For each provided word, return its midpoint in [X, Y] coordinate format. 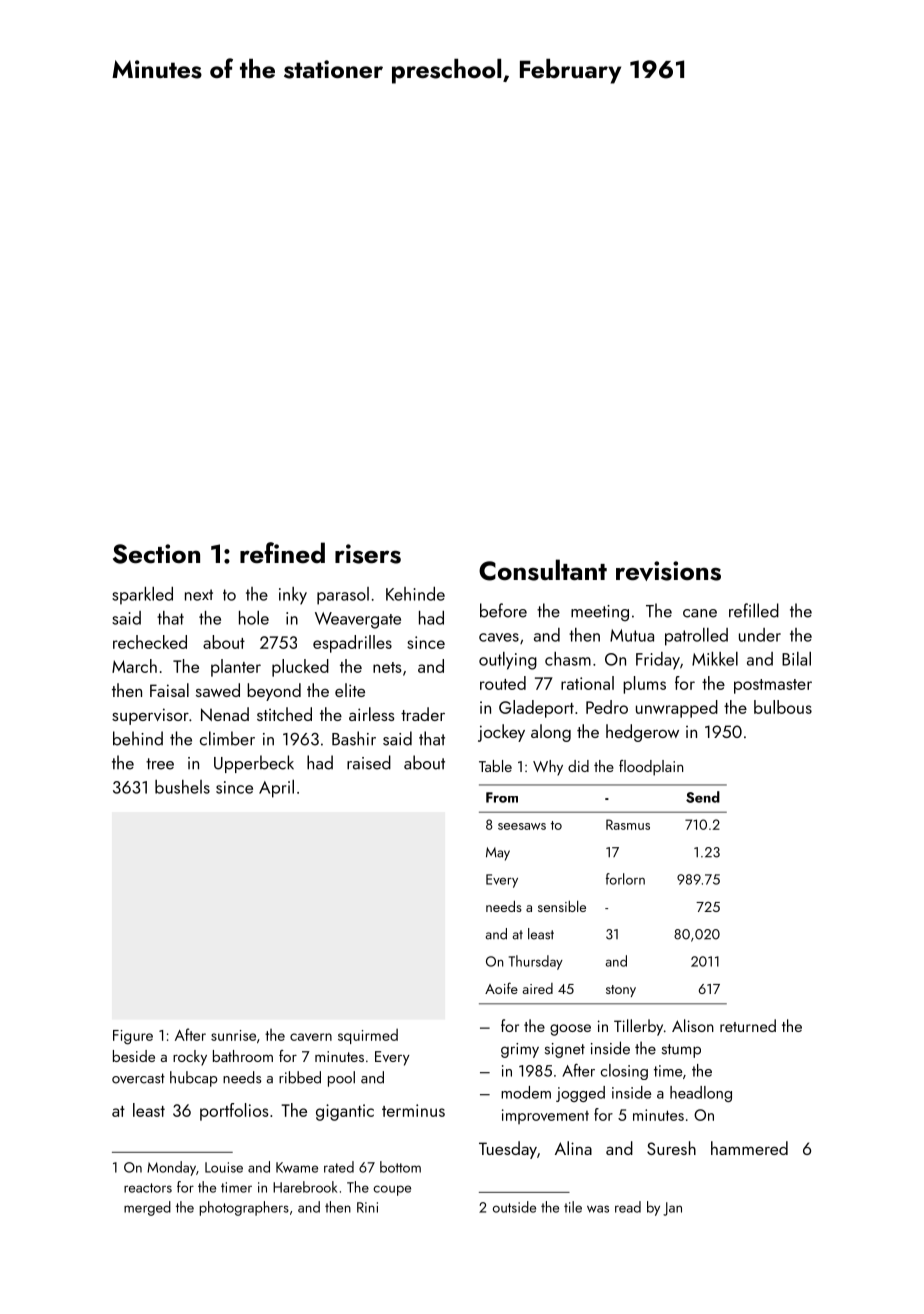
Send [703, 797]
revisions [668, 571]
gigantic [345, 1112]
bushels [182, 787]
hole [254, 618]
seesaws [522, 826]
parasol [343, 596]
